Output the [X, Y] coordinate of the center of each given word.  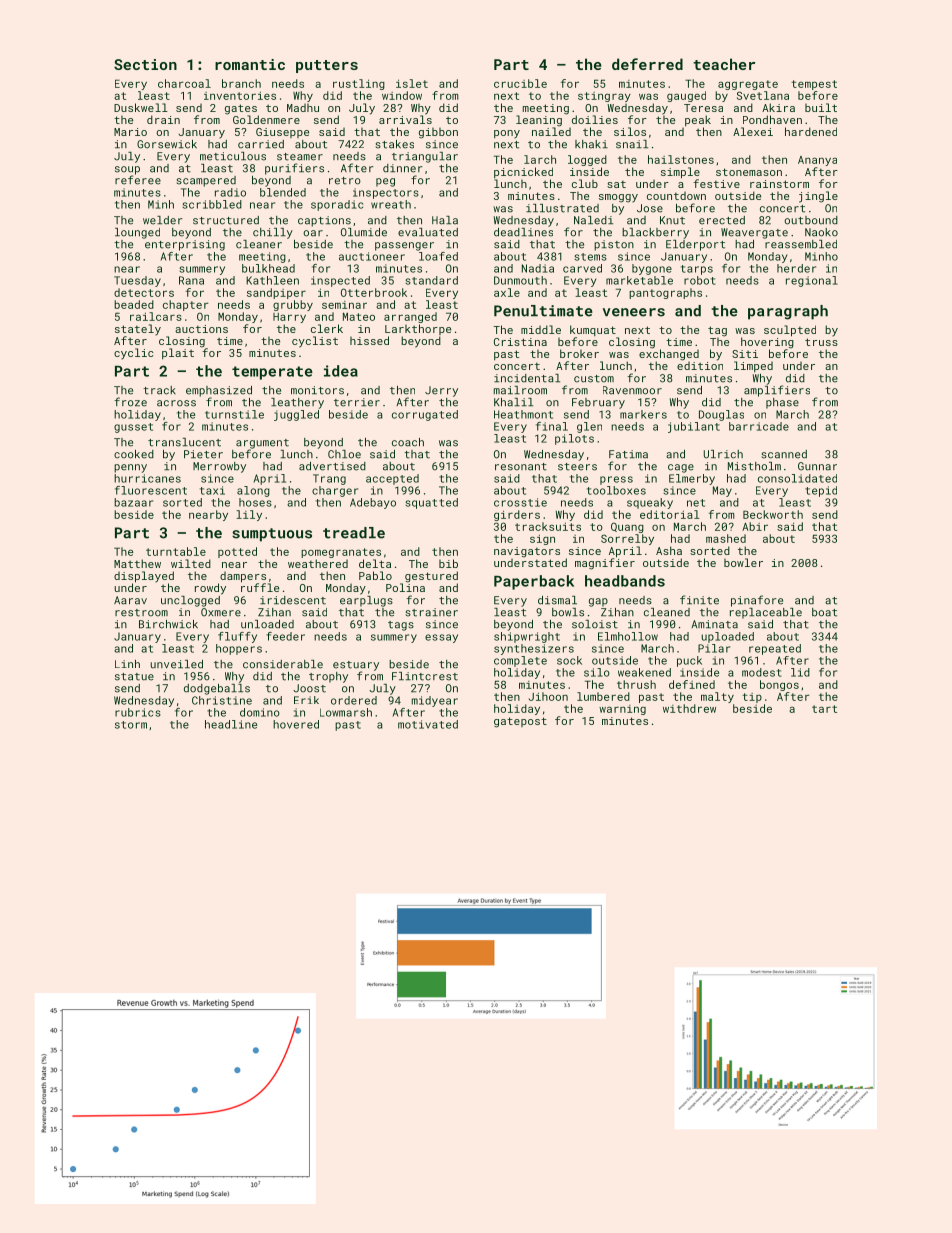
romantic [250, 64]
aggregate [748, 85]
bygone [652, 269]
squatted [432, 503]
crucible [520, 83]
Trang [329, 479]
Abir [755, 526]
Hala [445, 220]
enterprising [185, 245]
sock [569, 660]
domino [260, 712]
